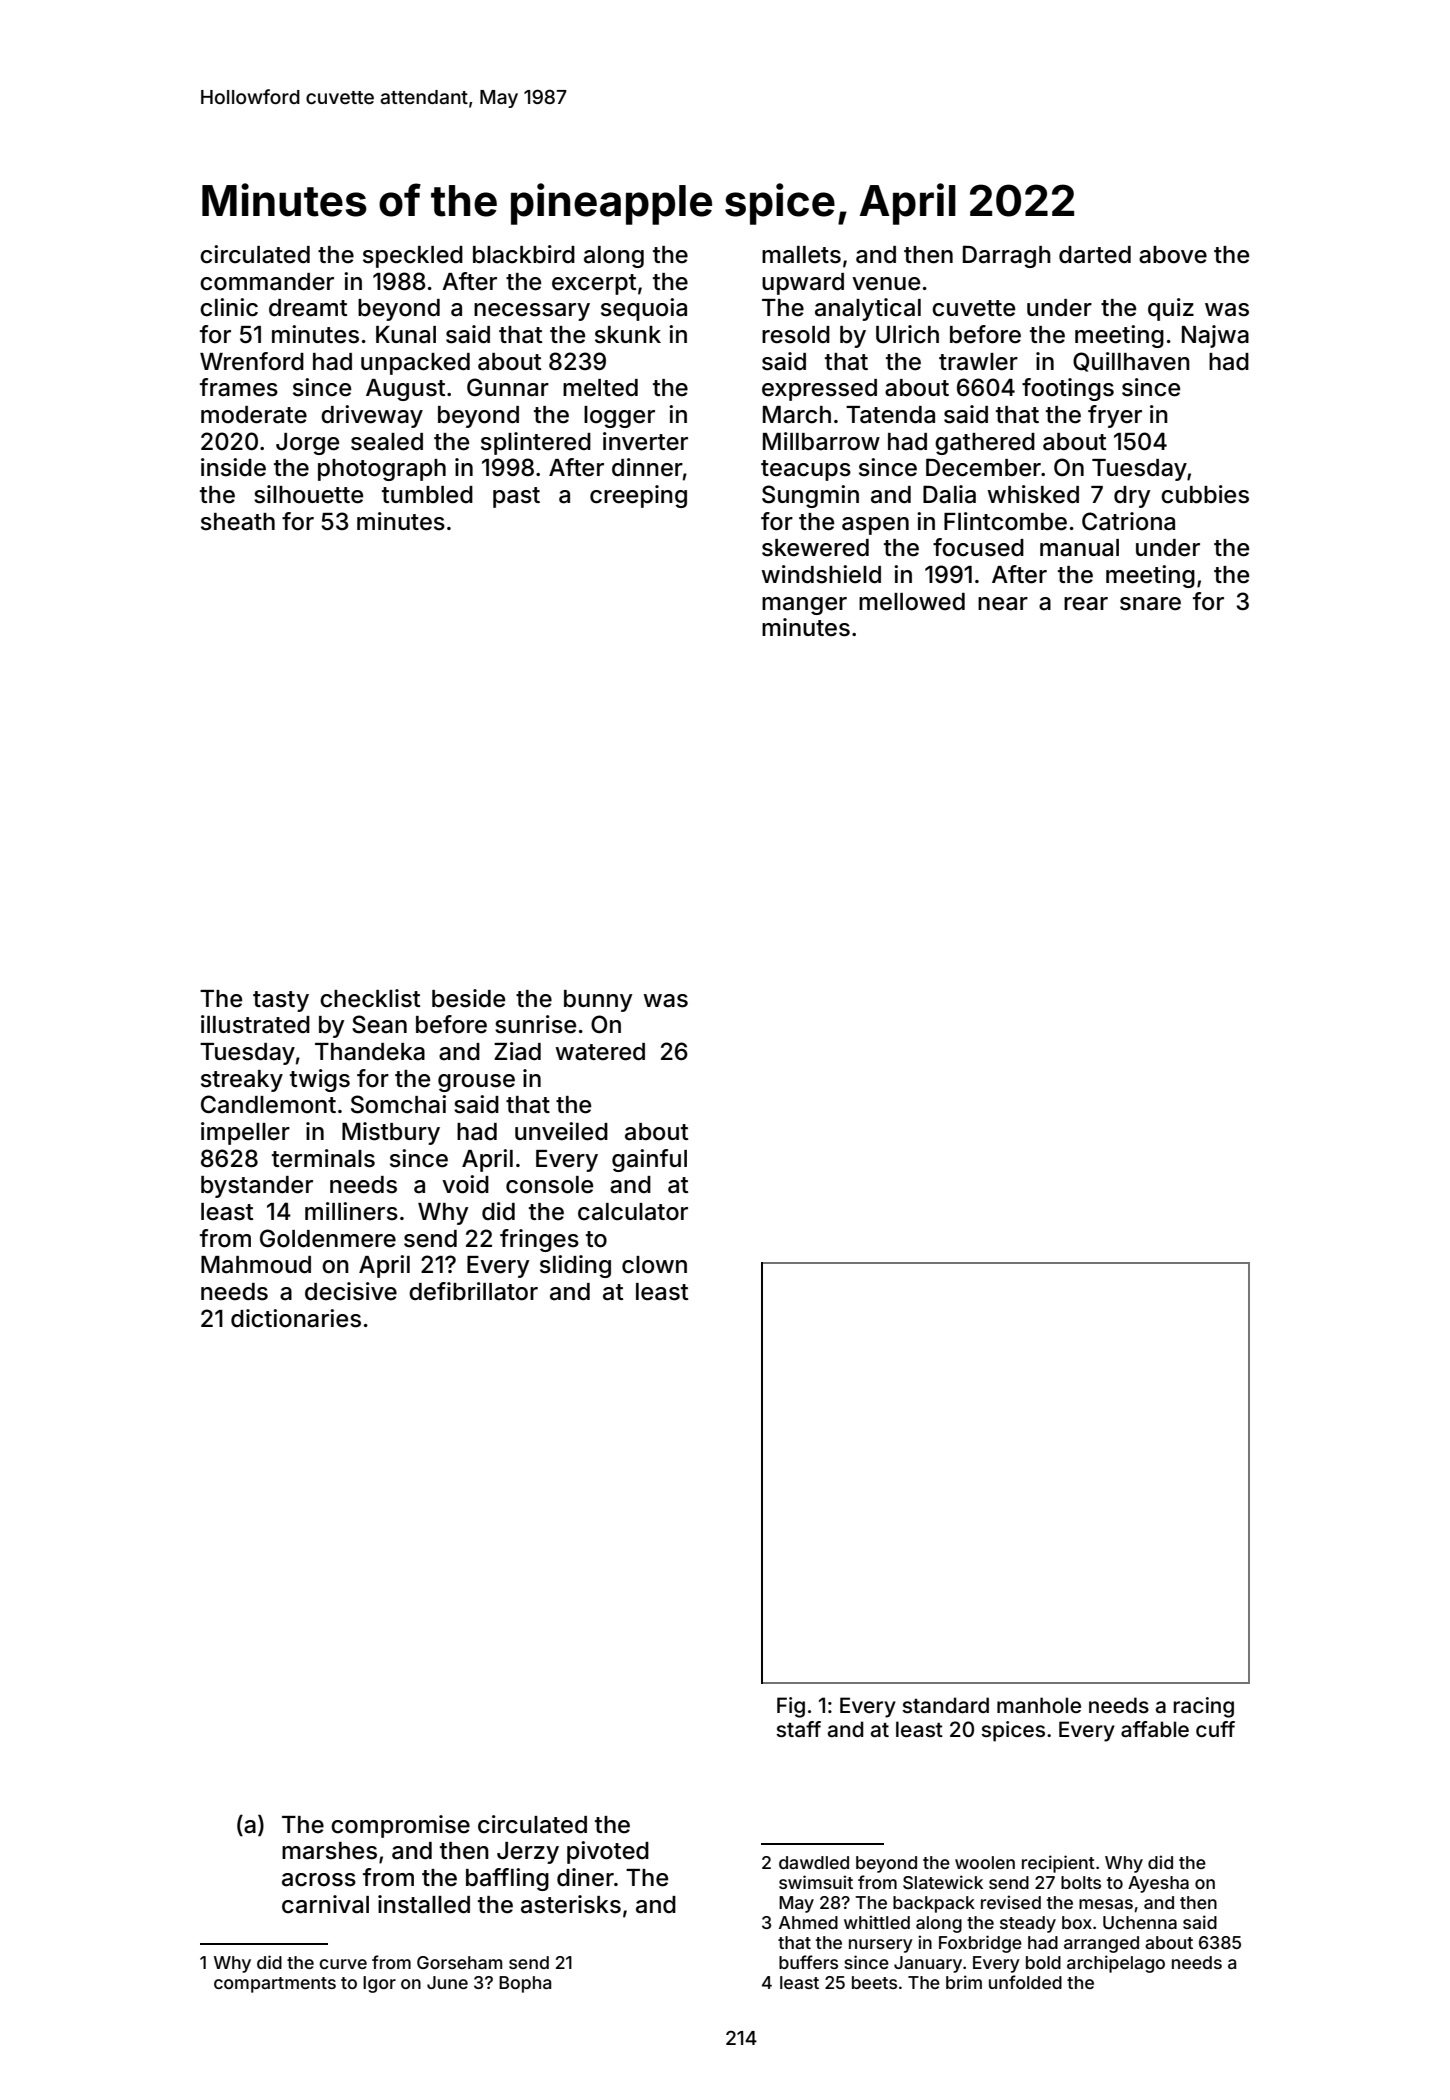  Describe the element at coordinates (229, 307) in the image. I see `clinic` at that location.
